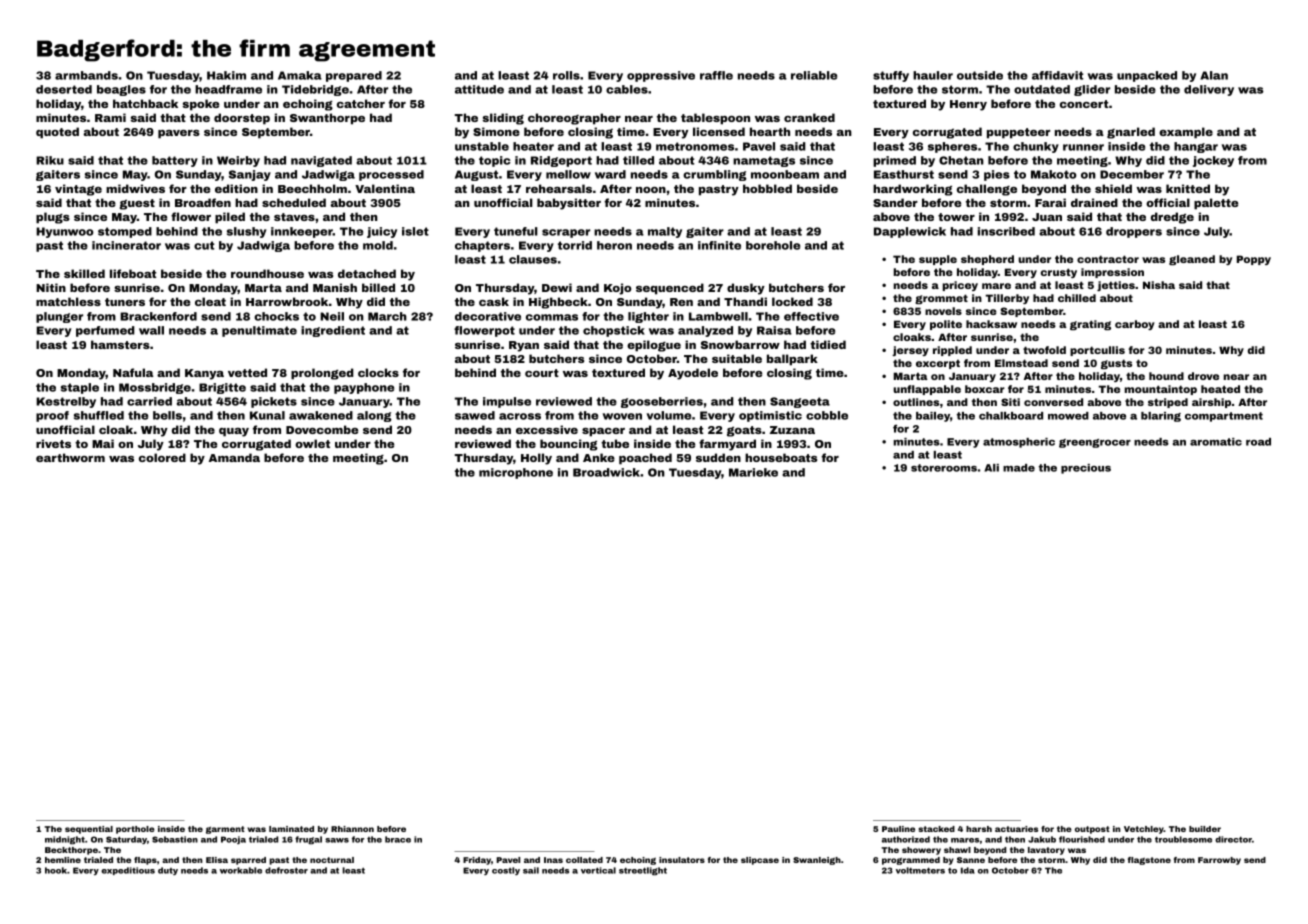 This screenshot has width=1308, height=924. Describe the element at coordinates (1216, 204) in the screenshot. I see `palette` at that location.
